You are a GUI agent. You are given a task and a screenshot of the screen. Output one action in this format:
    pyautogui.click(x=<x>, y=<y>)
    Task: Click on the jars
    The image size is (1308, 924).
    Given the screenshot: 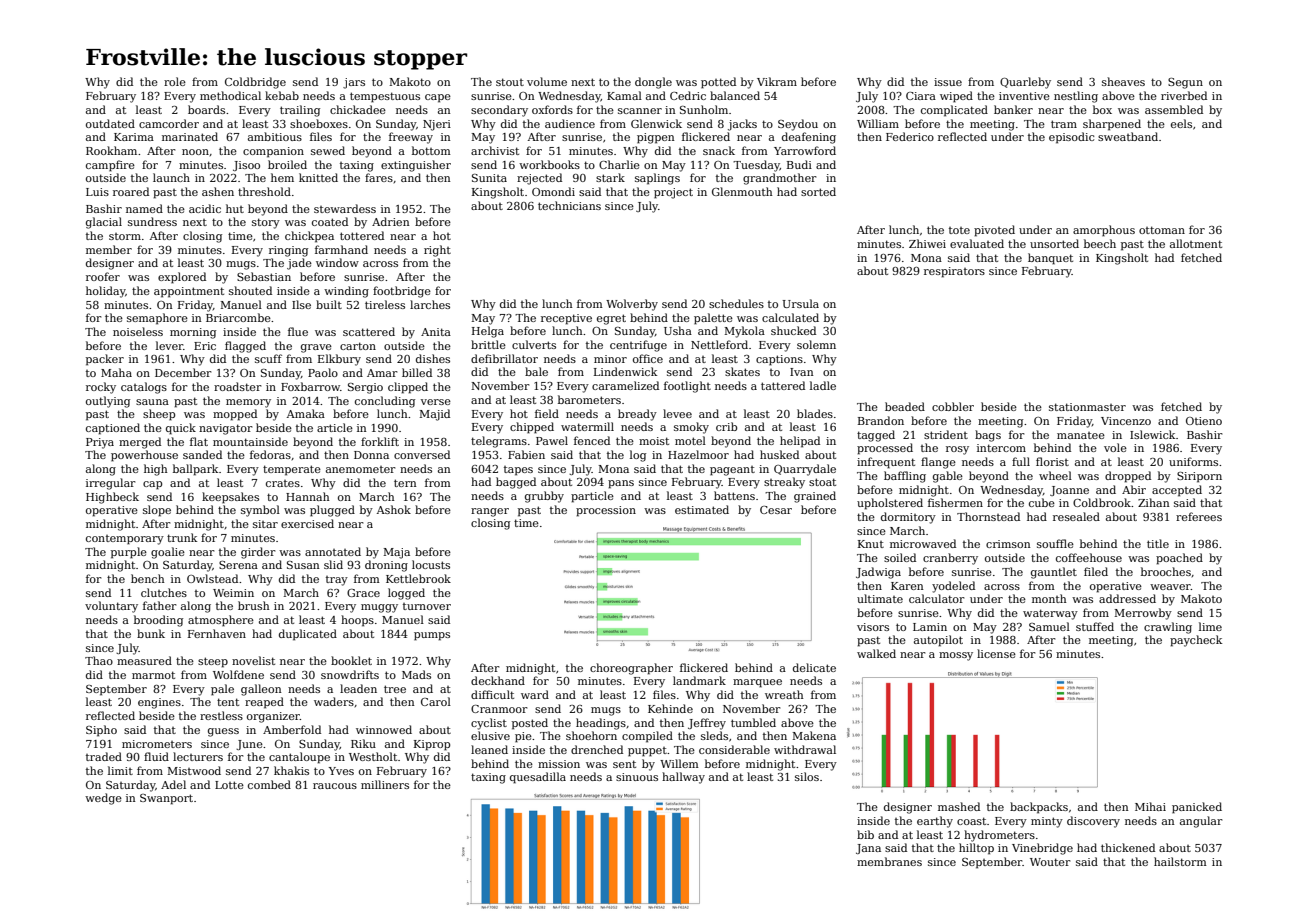 What is the action you would take?
    pyautogui.click(x=354, y=83)
